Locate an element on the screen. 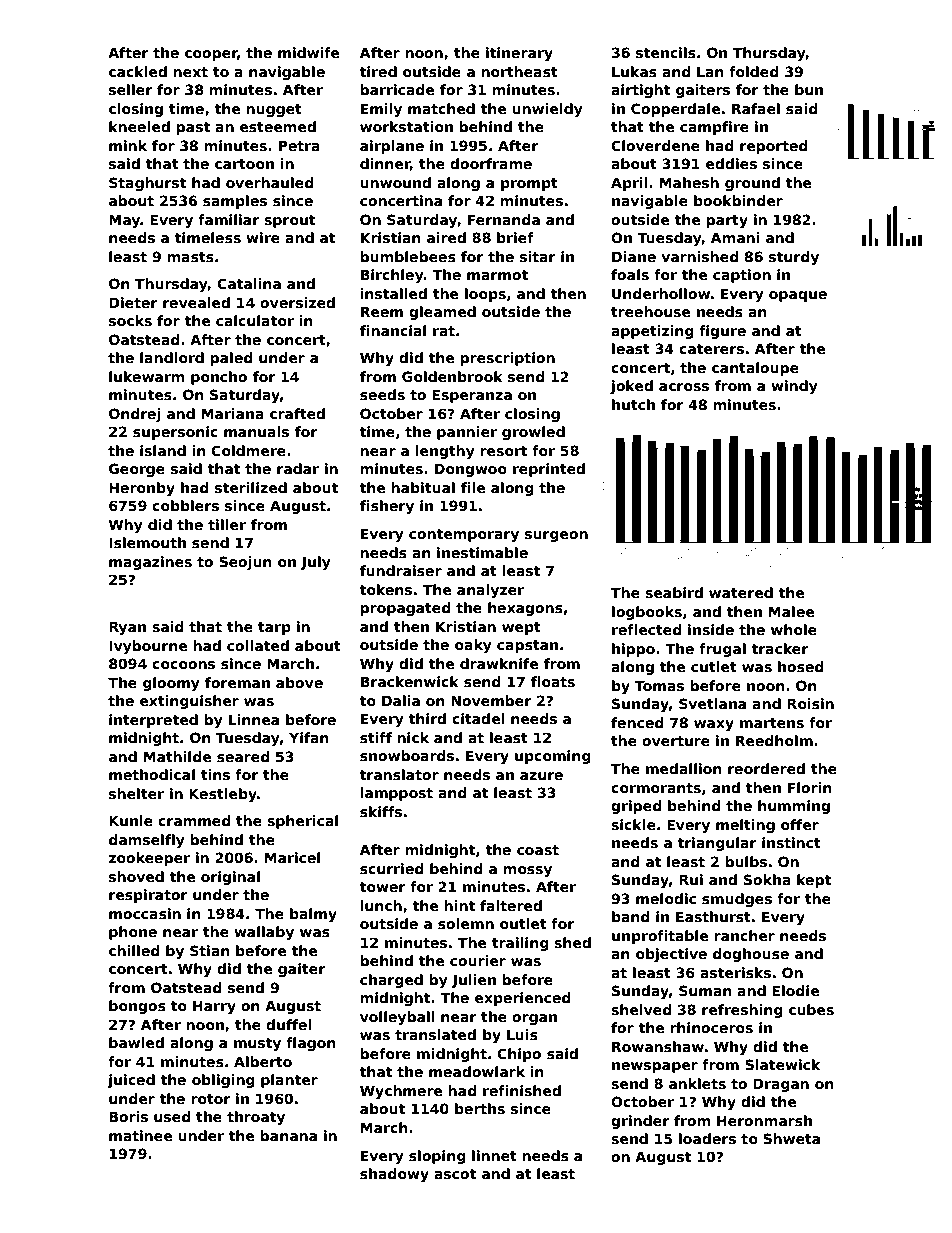 The image size is (952, 1233). Boris is located at coordinates (128, 1116).
